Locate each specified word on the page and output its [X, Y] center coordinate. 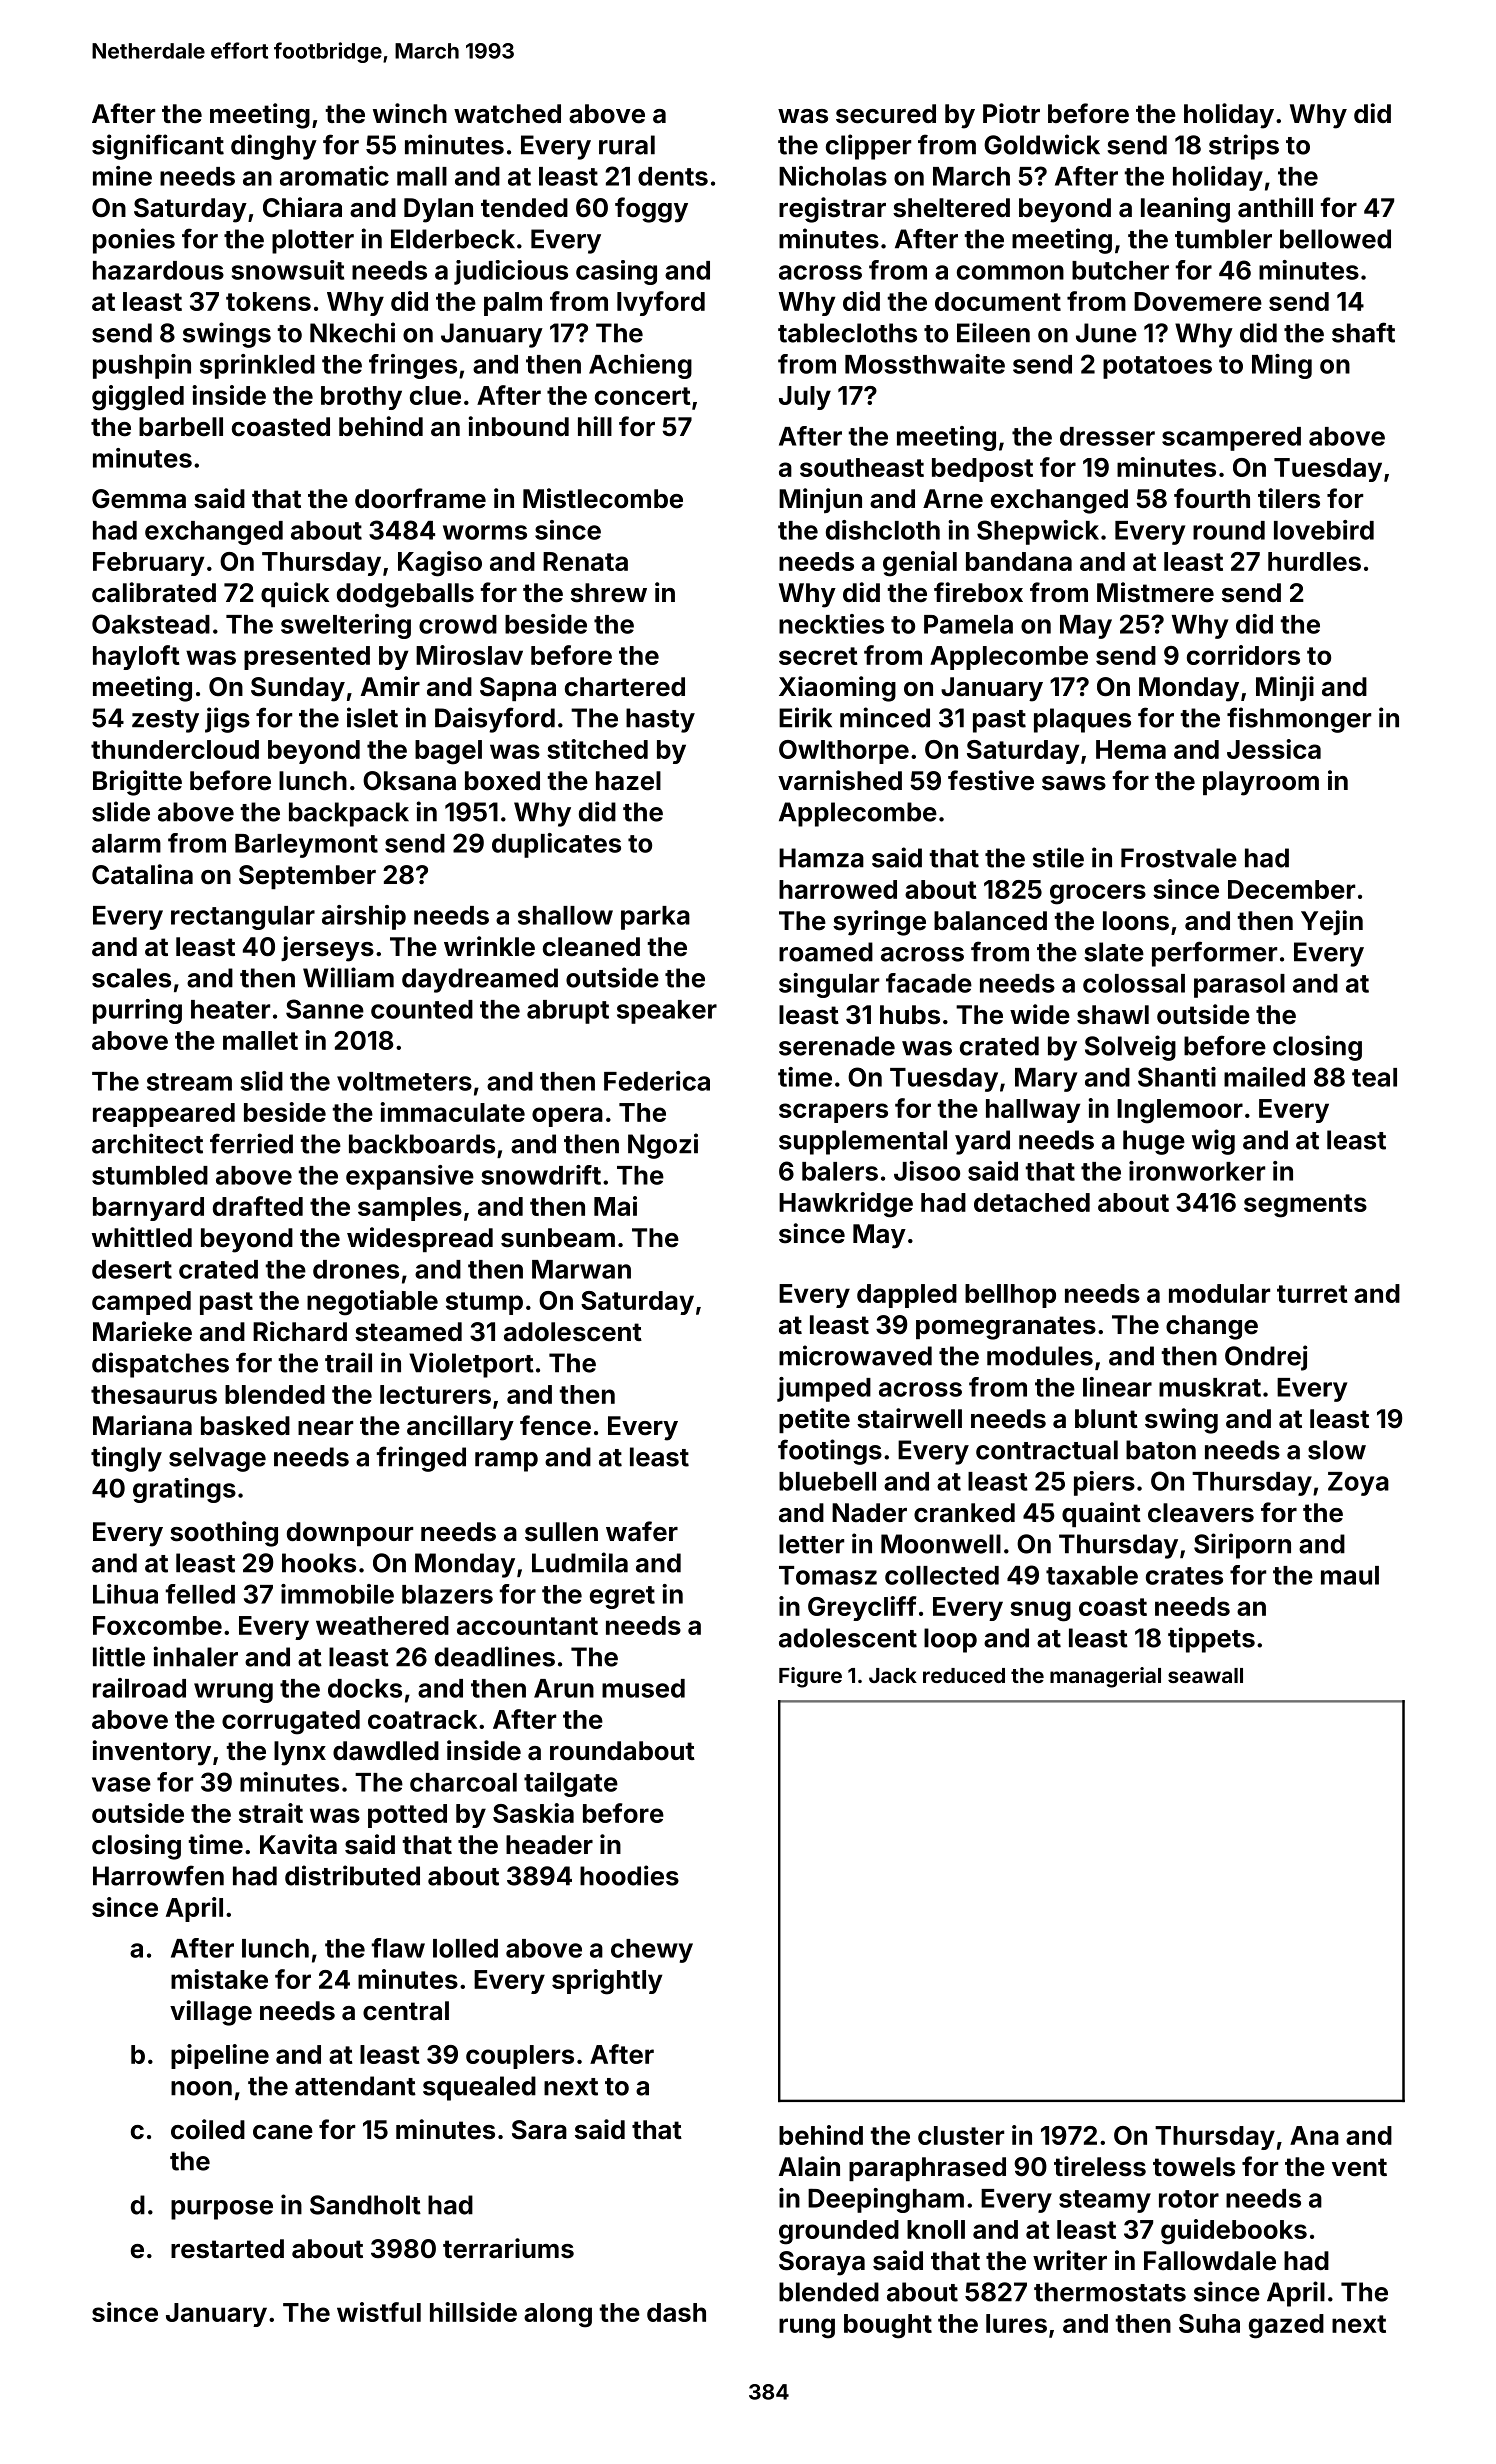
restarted [227, 2249]
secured [886, 114]
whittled [142, 1237]
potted [407, 1816]
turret [1312, 1294]
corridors [1243, 655]
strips [1244, 147]
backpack [349, 814]
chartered [625, 687]
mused [643, 1688]
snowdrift [541, 1175]
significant [158, 147]
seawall [1205, 1675]
